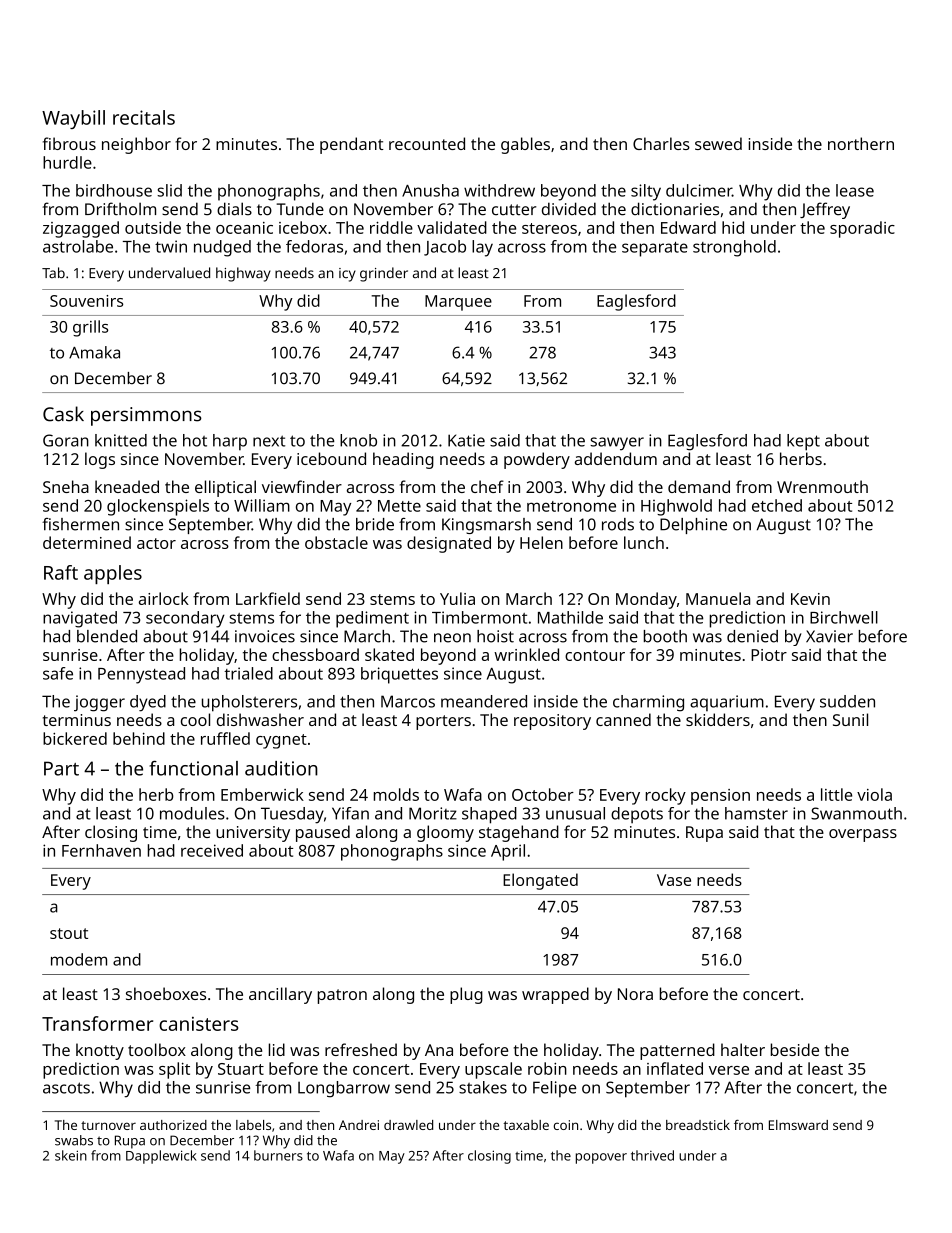 The height and width of the document is (1233, 952). Describe the element at coordinates (803, 442) in the document. I see `kept` at that location.
